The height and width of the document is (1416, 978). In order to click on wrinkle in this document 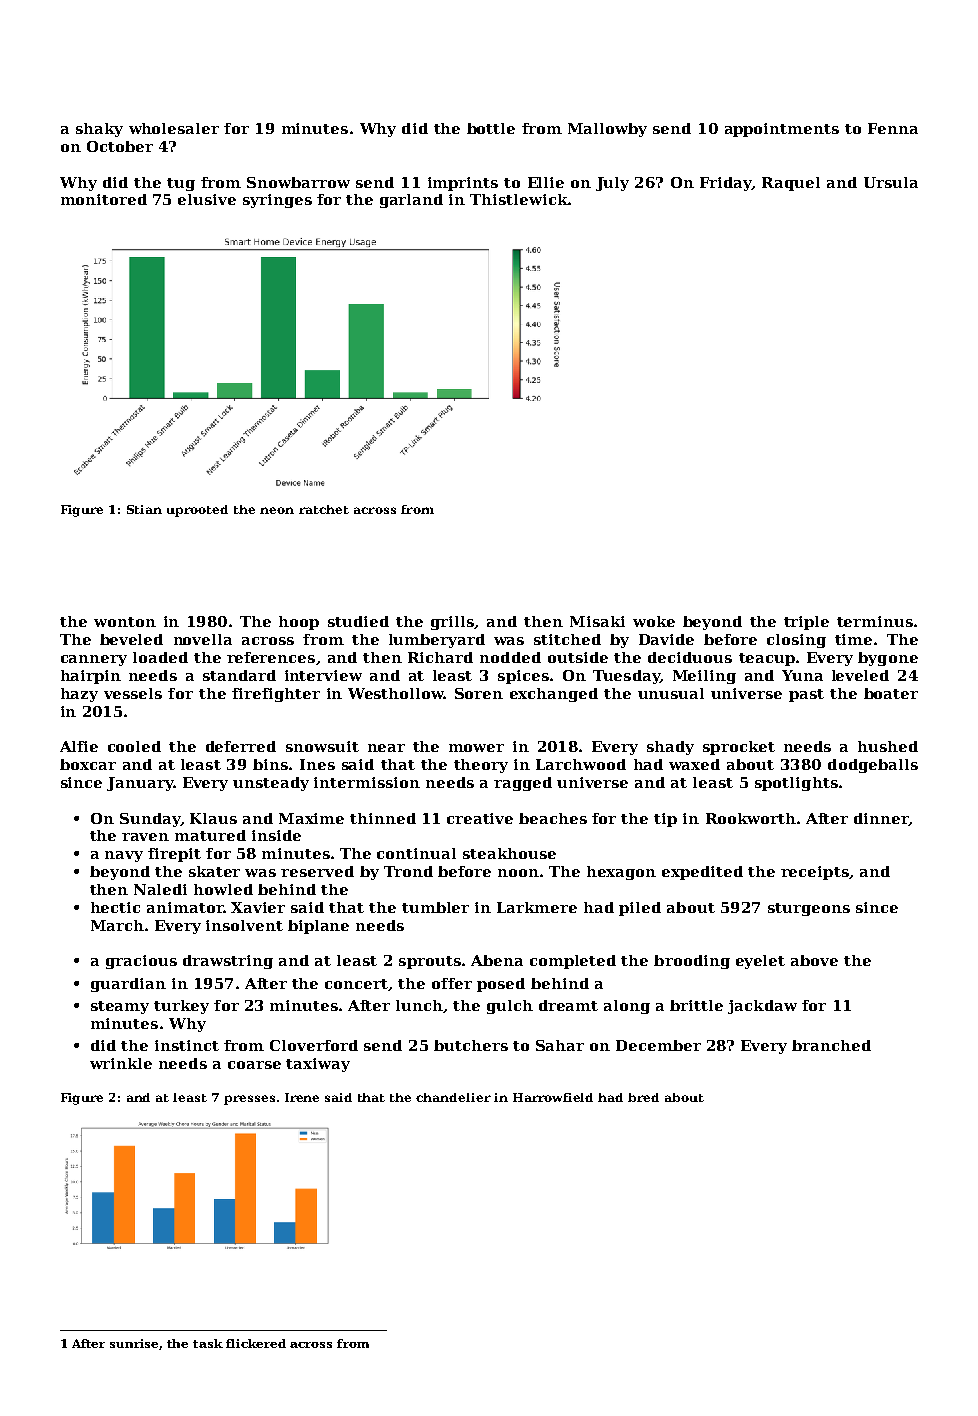, I will do `click(121, 1063)`.
